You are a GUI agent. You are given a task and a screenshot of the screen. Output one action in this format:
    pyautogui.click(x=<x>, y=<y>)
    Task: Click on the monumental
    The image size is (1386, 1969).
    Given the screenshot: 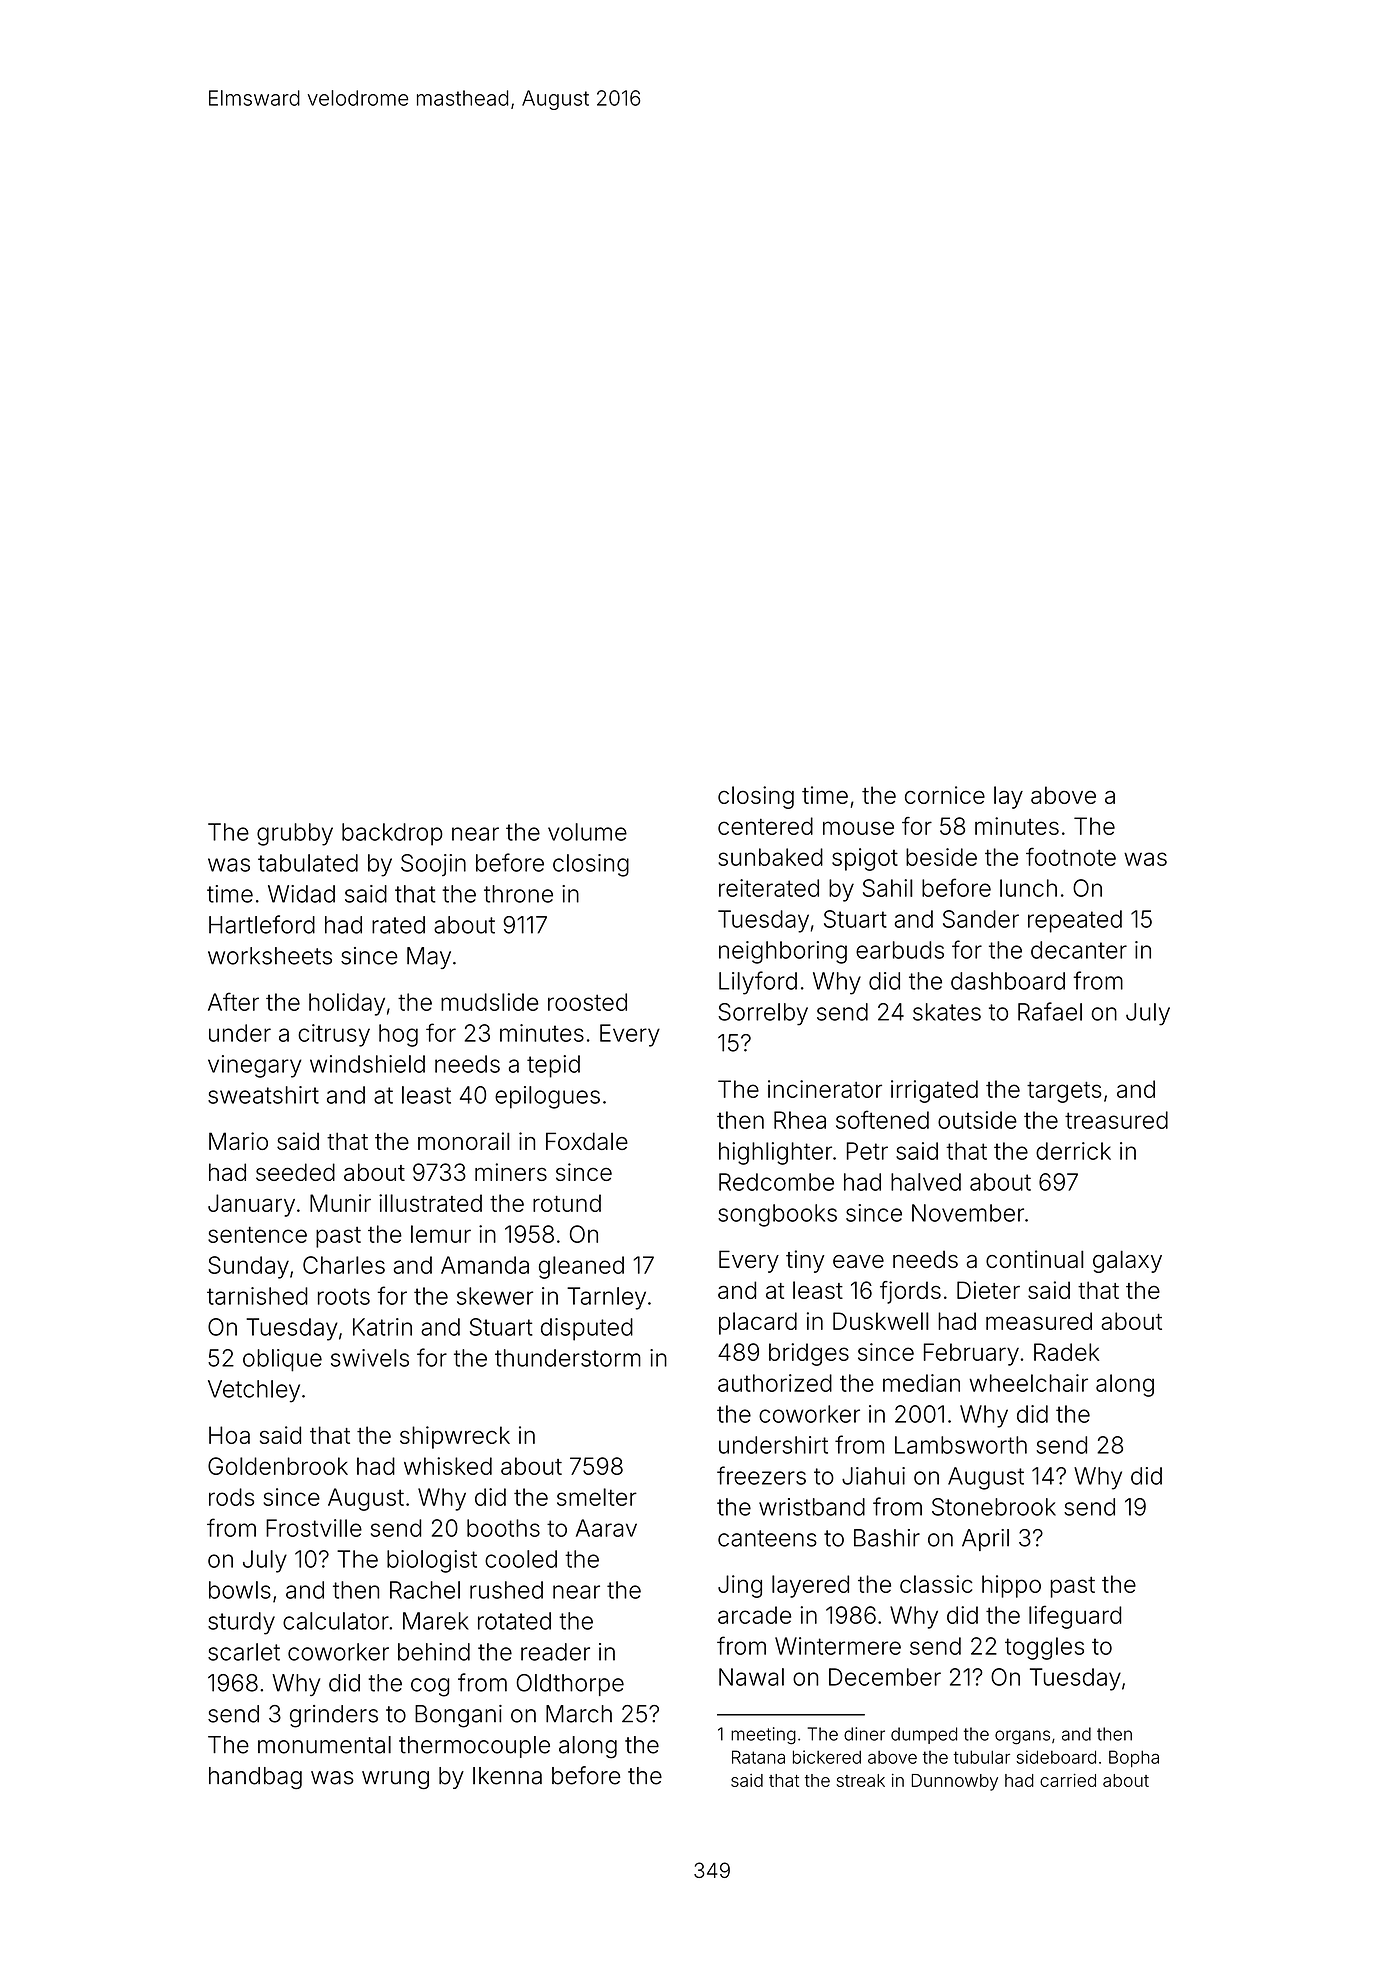 What is the action you would take?
    pyautogui.click(x=324, y=1745)
